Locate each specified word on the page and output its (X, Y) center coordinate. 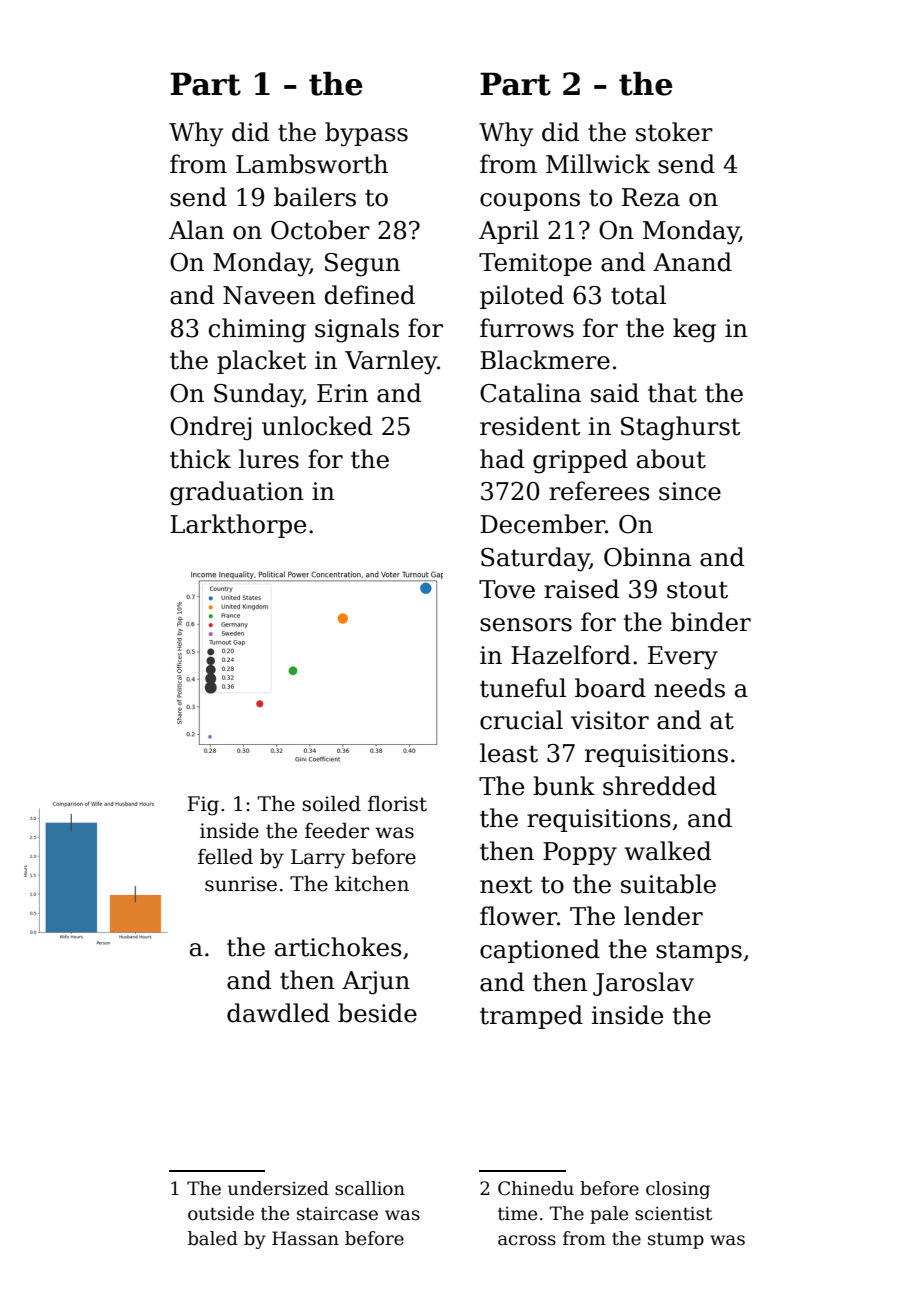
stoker (674, 132)
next (506, 885)
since (690, 491)
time (517, 1214)
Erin (342, 393)
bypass (366, 134)
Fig (203, 806)
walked (668, 851)
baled (213, 1238)
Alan (196, 230)
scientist (673, 1213)
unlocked (317, 426)
